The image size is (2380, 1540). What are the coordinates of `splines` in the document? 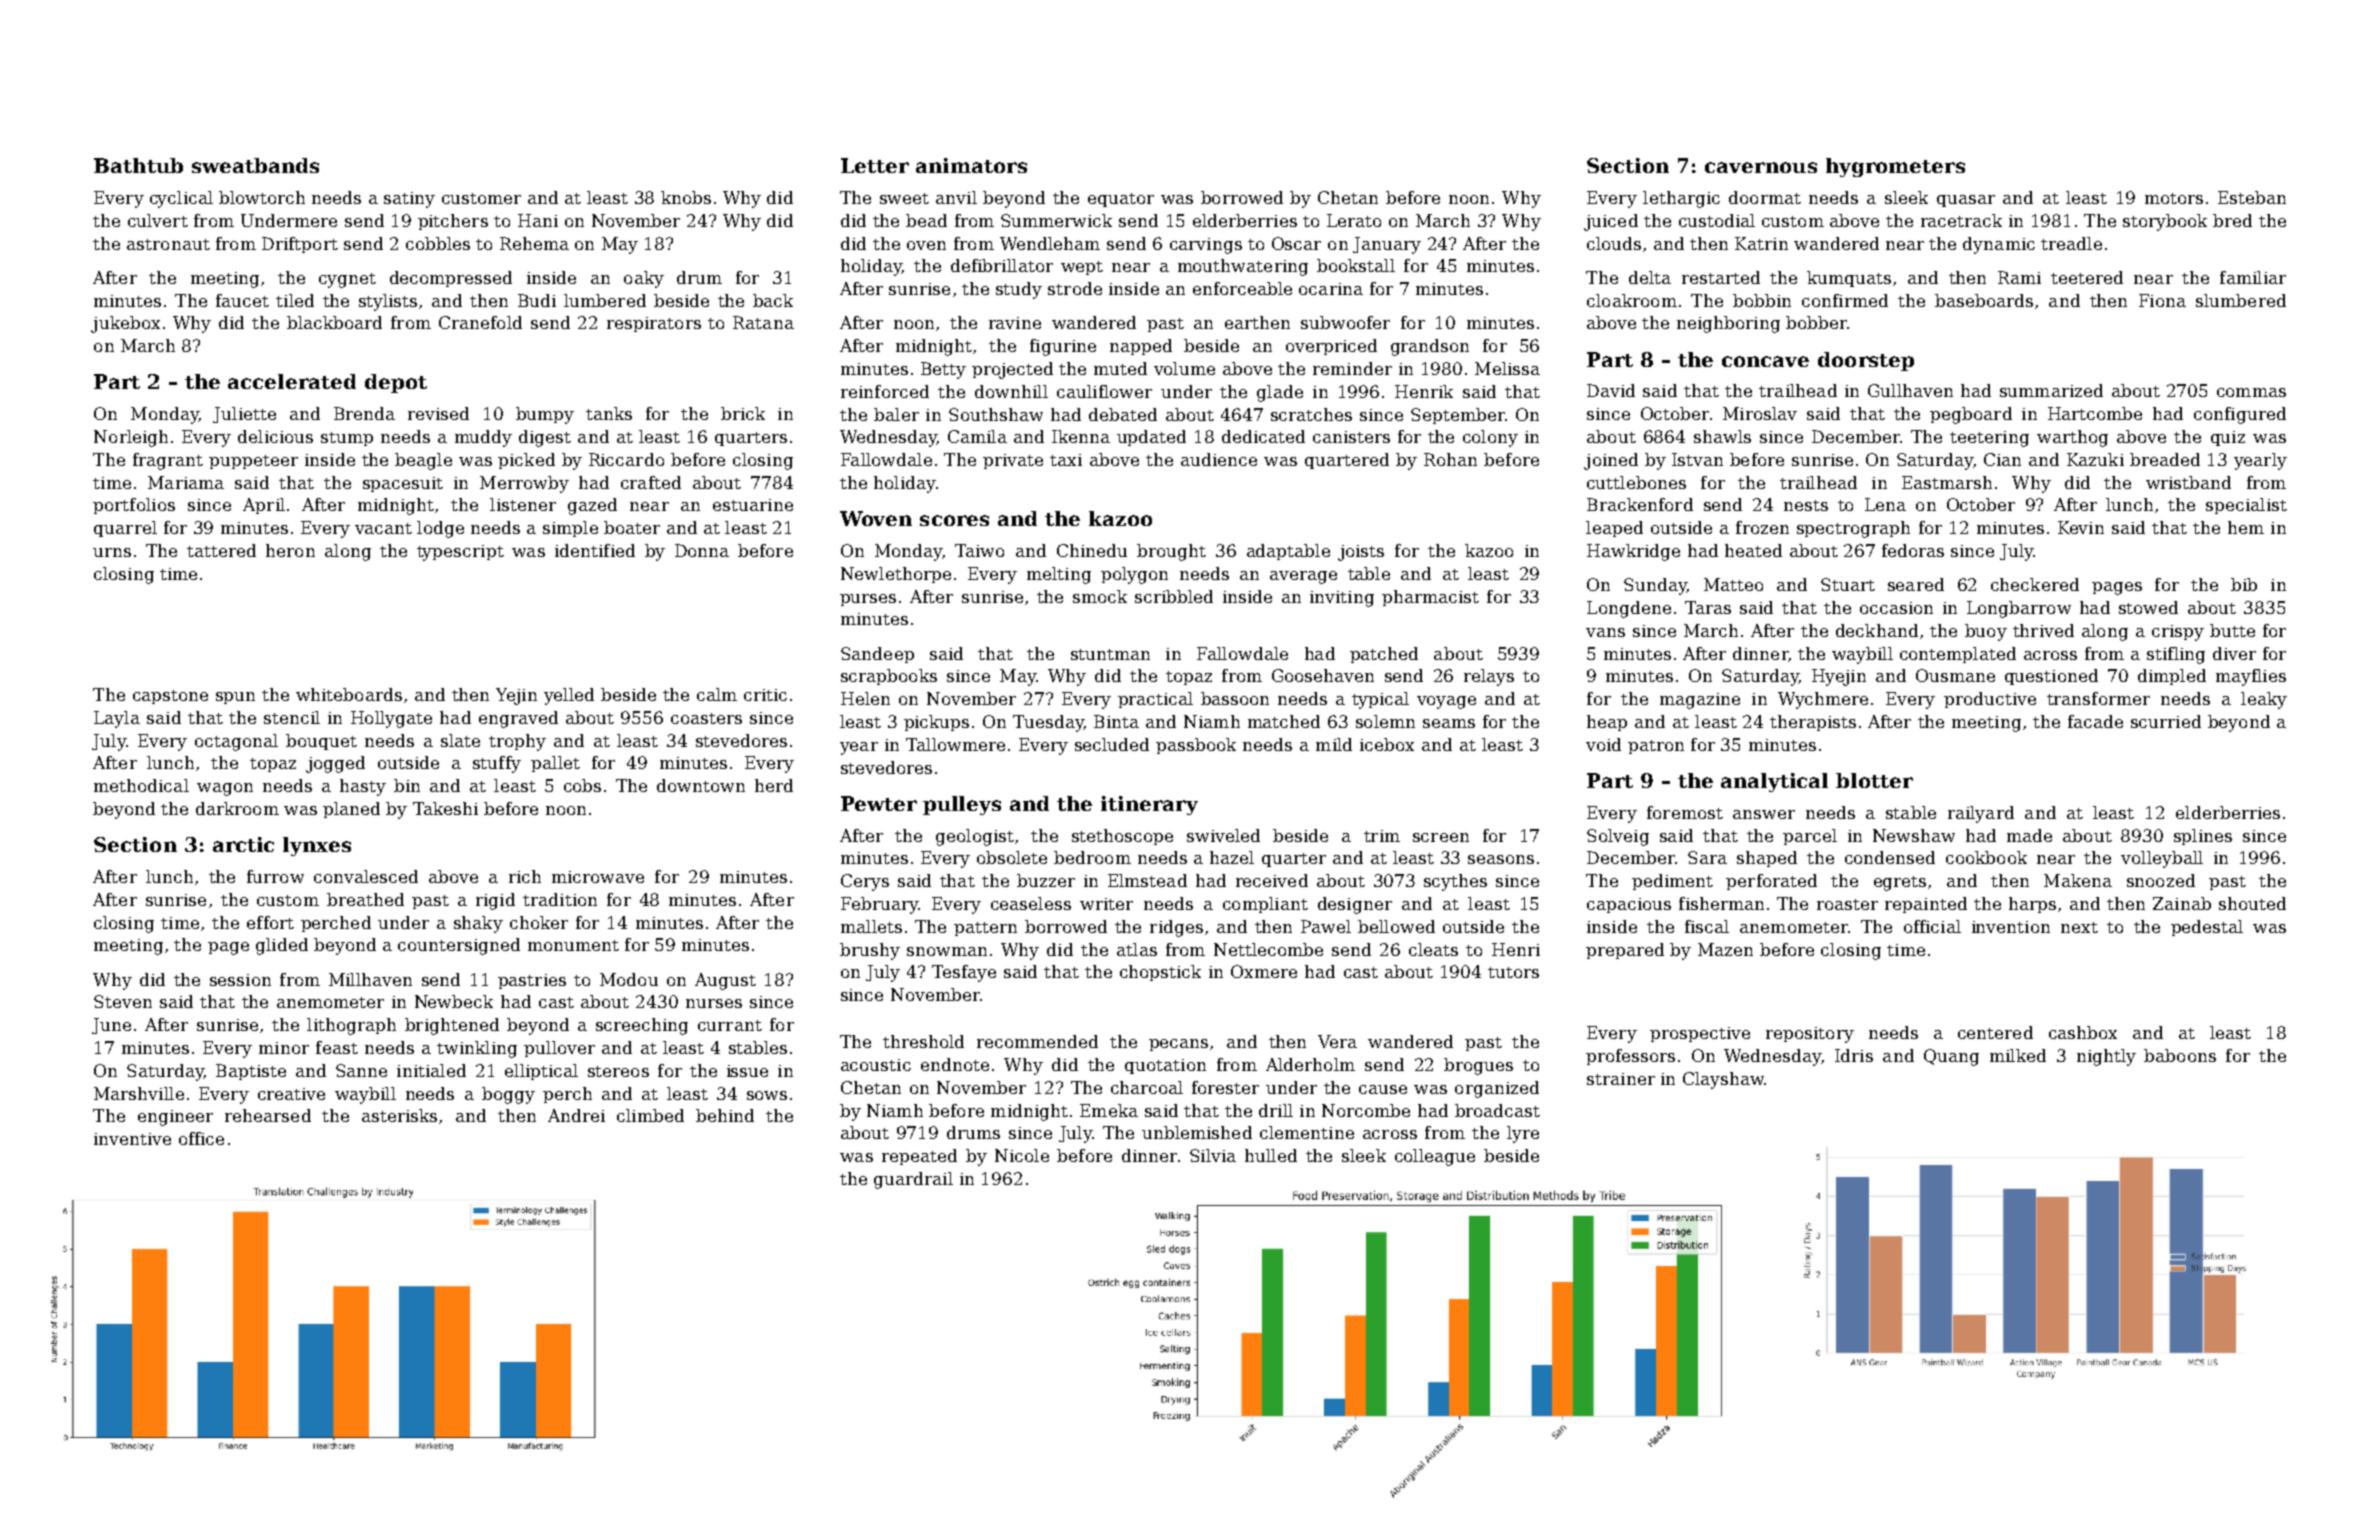 It's located at (2203, 837).
